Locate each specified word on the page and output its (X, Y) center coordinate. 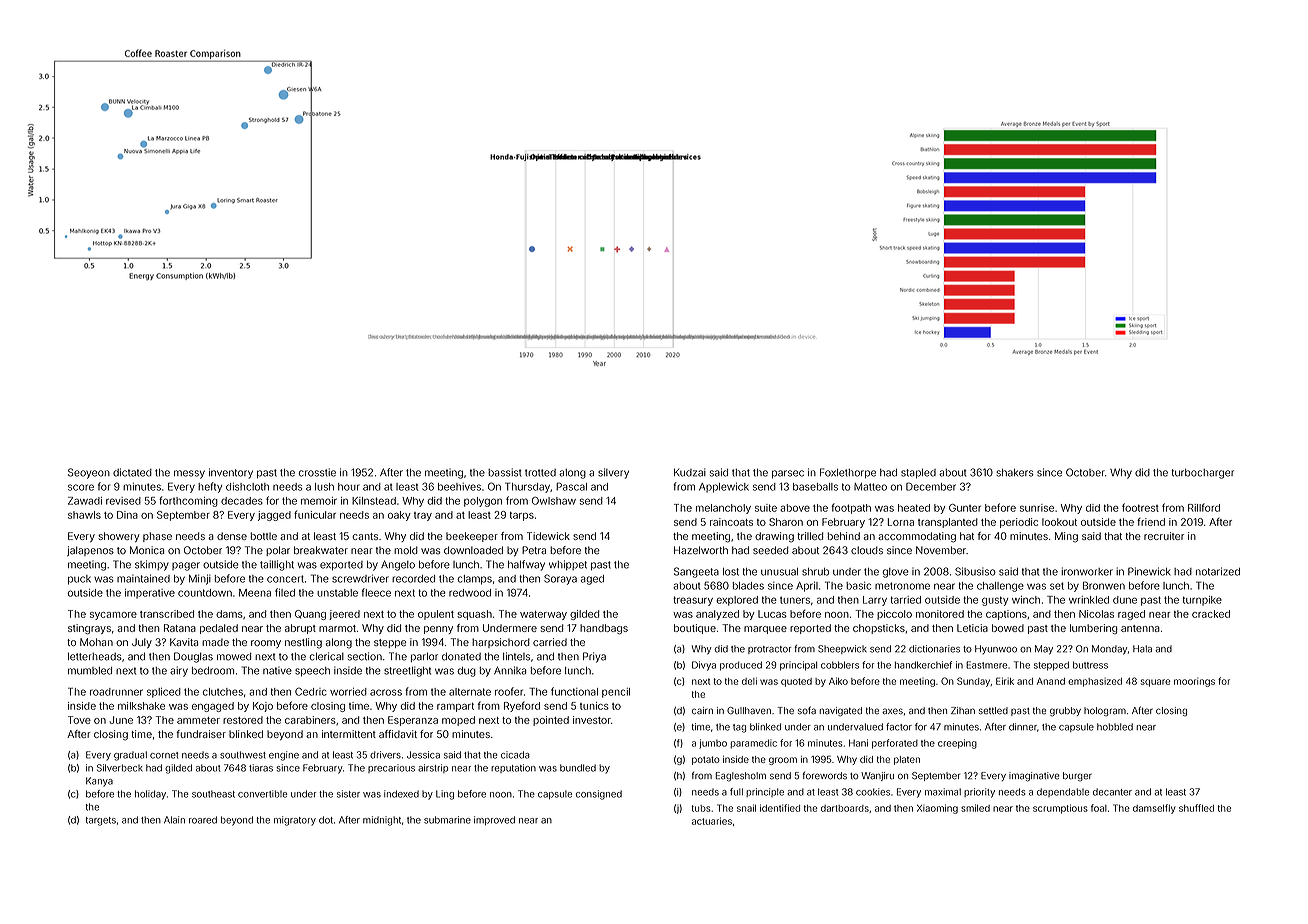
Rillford (1204, 507)
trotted (540, 473)
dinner (1023, 727)
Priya (594, 657)
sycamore (113, 616)
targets (101, 821)
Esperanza (413, 721)
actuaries (712, 821)
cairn (702, 710)
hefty (210, 487)
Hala (1142, 649)
